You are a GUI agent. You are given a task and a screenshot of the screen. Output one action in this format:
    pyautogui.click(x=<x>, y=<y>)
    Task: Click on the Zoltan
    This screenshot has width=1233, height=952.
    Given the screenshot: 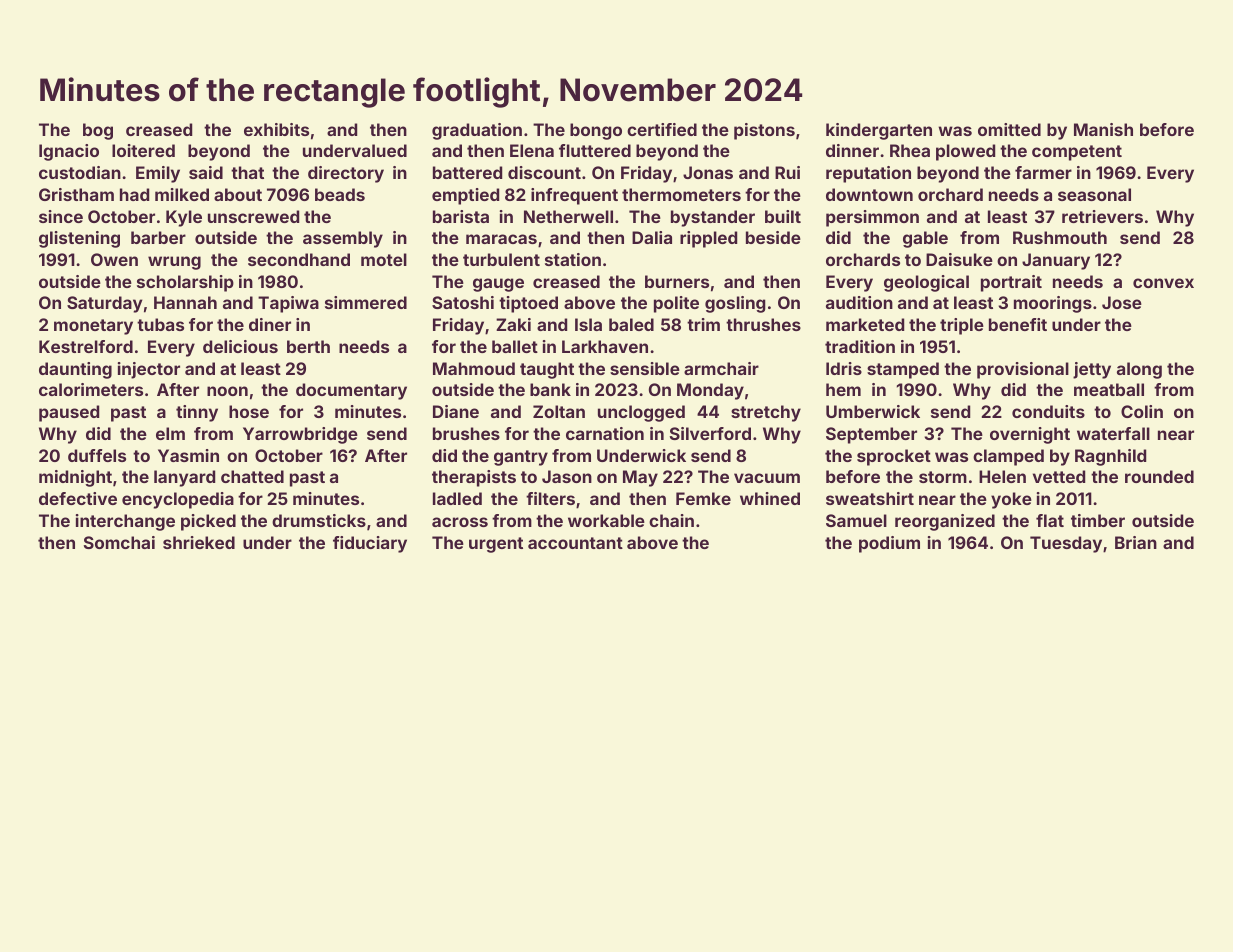 What is the action you would take?
    pyautogui.click(x=559, y=411)
